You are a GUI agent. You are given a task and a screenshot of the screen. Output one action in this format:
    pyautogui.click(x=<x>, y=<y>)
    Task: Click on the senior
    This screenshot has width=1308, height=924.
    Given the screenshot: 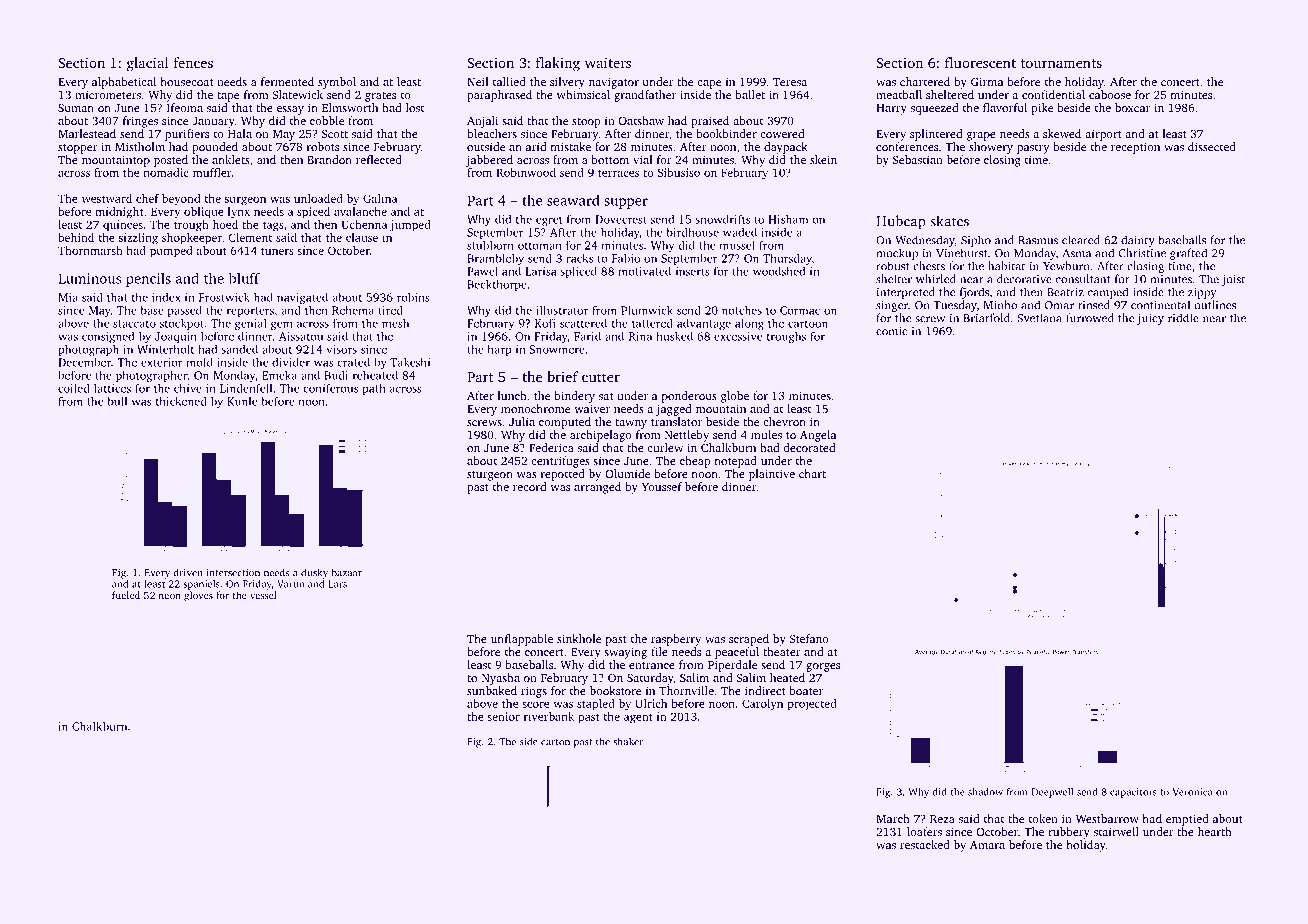 What is the action you would take?
    pyautogui.click(x=503, y=716)
